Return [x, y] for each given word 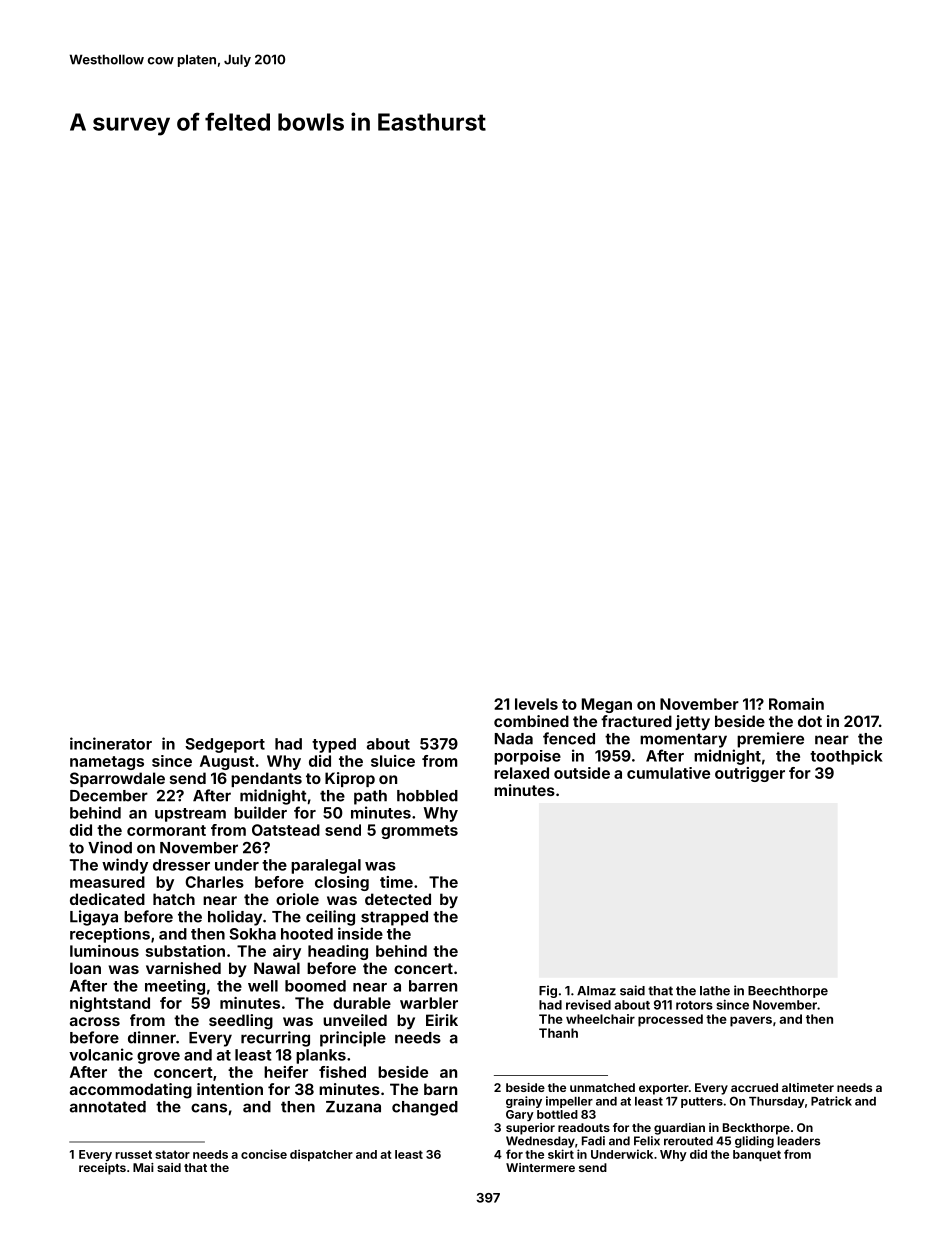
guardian [679, 1129]
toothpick [846, 757]
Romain [796, 704]
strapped [394, 918]
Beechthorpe [788, 992]
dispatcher [321, 1155]
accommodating [131, 1091]
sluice [393, 761]
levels [536, 704]
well [263, 986]
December [109, 796]
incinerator [111, 743]
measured [107, 882]
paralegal [326, 866]
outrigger [750, 774]
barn [440, 1089]
